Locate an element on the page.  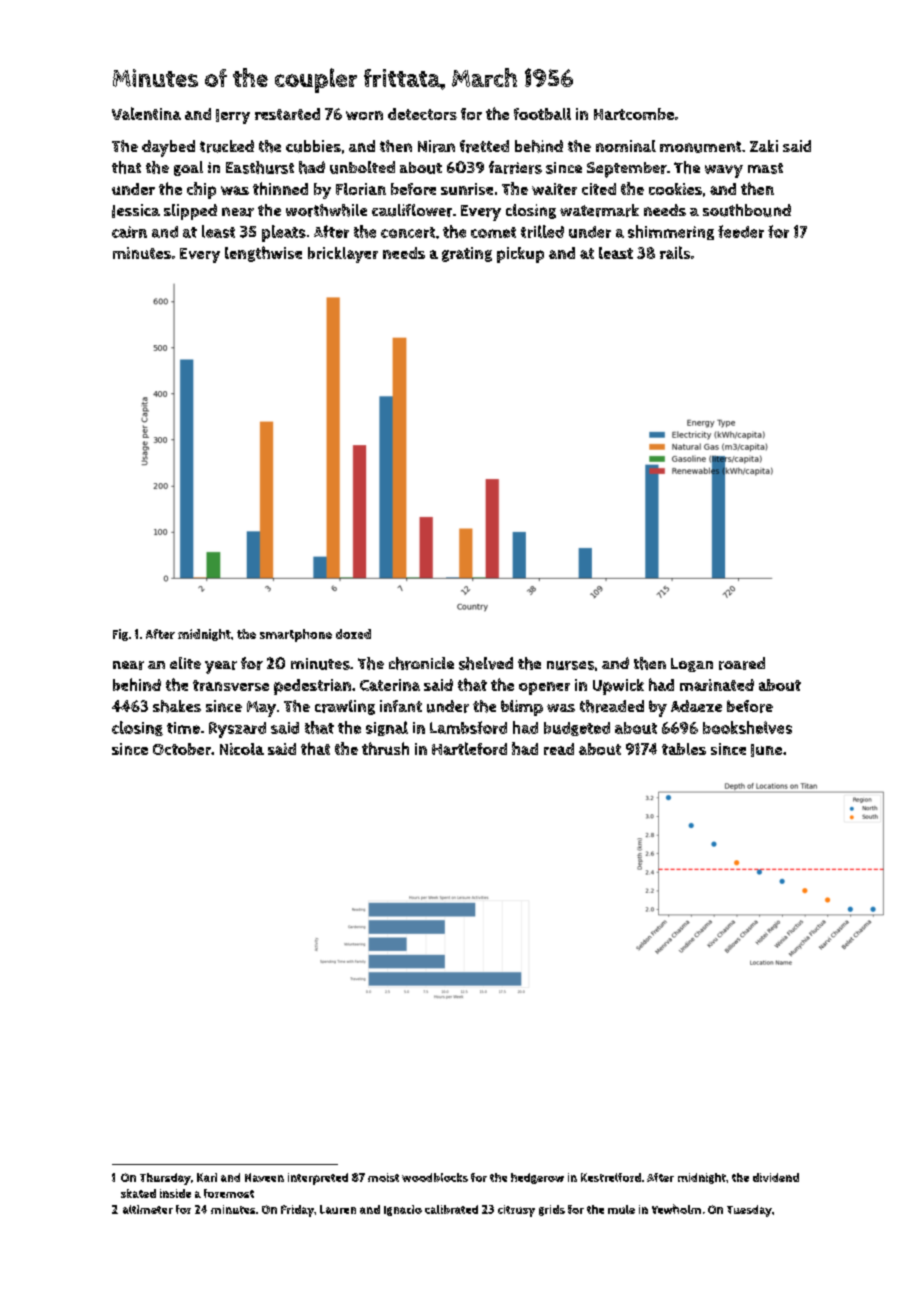
elite is located at coordinates (185, 663).
